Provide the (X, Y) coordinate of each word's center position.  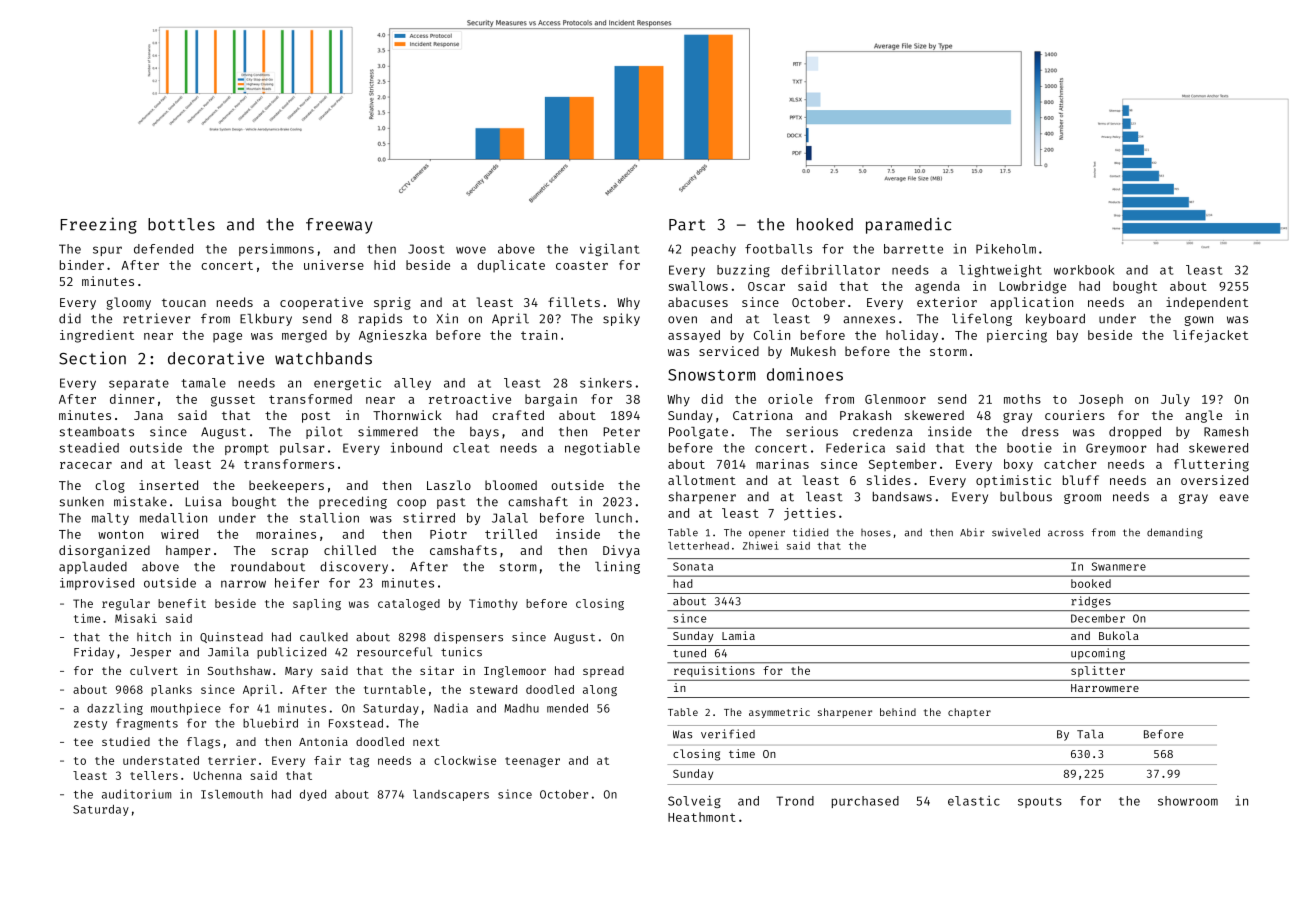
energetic (347, 384)
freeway (339, 226)
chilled (350, 550)
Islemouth (232, 794)
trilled (511, 534)
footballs (778, 249)
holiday (912, 336)
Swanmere (1119, 566)
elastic (974, 801)
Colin (772, 335)
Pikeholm (1006, 248)
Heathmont (702, 817)
